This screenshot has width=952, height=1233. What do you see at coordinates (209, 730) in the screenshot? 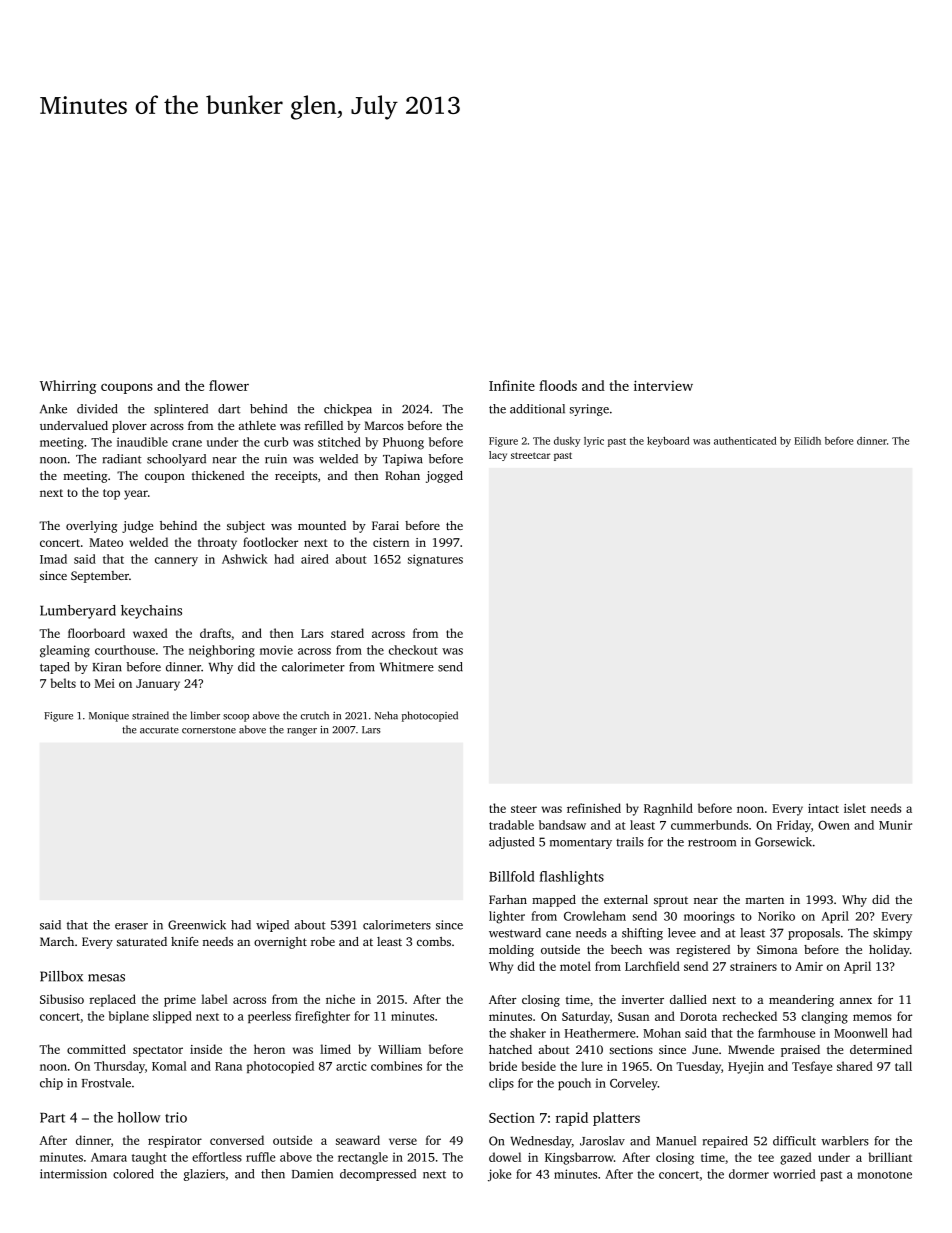
I see `cornerstone` at bounding box center [209, 730].
